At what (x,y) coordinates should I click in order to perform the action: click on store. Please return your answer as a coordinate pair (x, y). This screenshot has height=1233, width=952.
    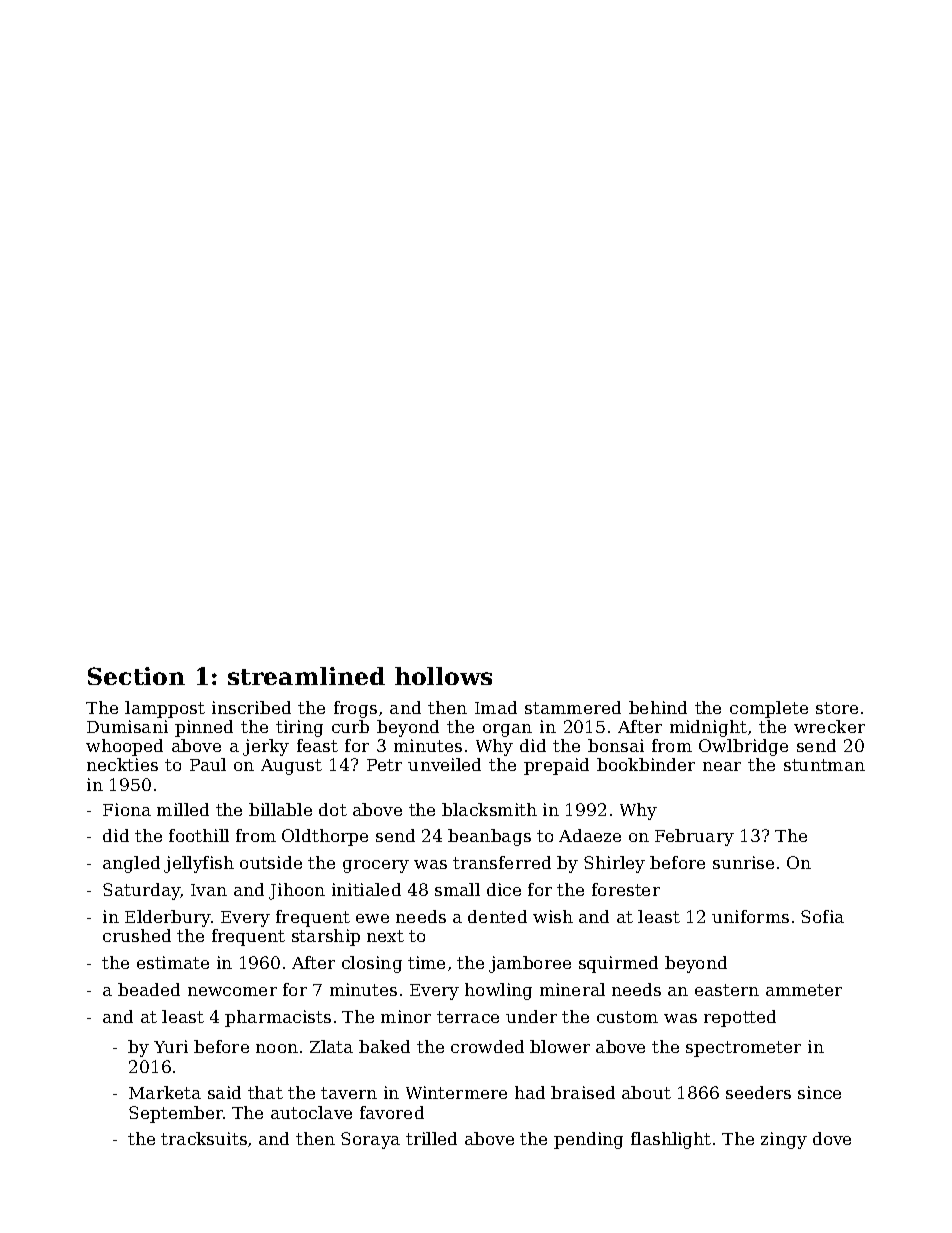
    Looking at the image, I should click on (837, 708).
